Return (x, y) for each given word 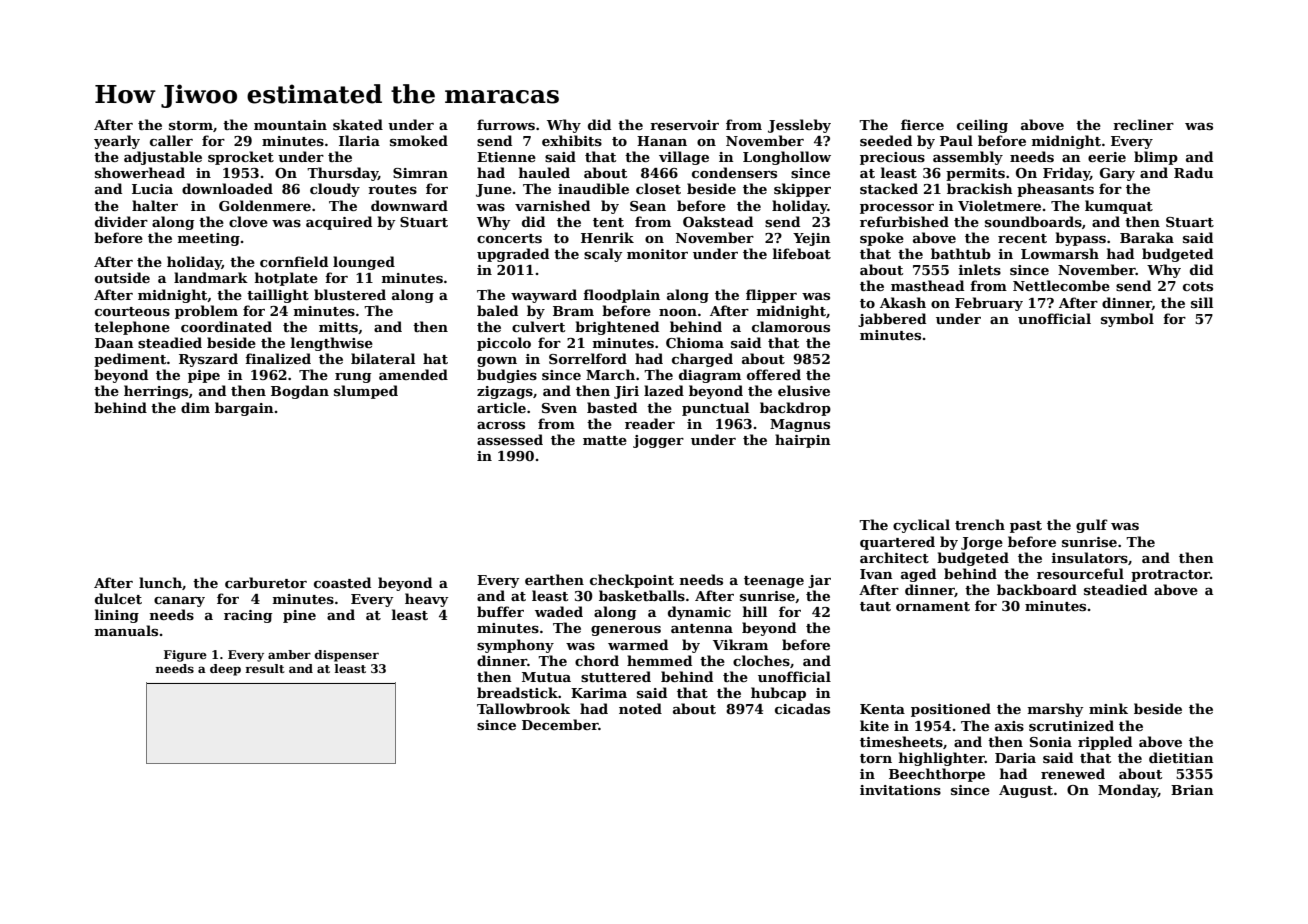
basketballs (642, 595)
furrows (506, 124)
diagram (710, 376)
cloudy (335, 190)
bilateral (383, 358)
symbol (1127, 320)
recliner (1143, 124)
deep (225, 670)
